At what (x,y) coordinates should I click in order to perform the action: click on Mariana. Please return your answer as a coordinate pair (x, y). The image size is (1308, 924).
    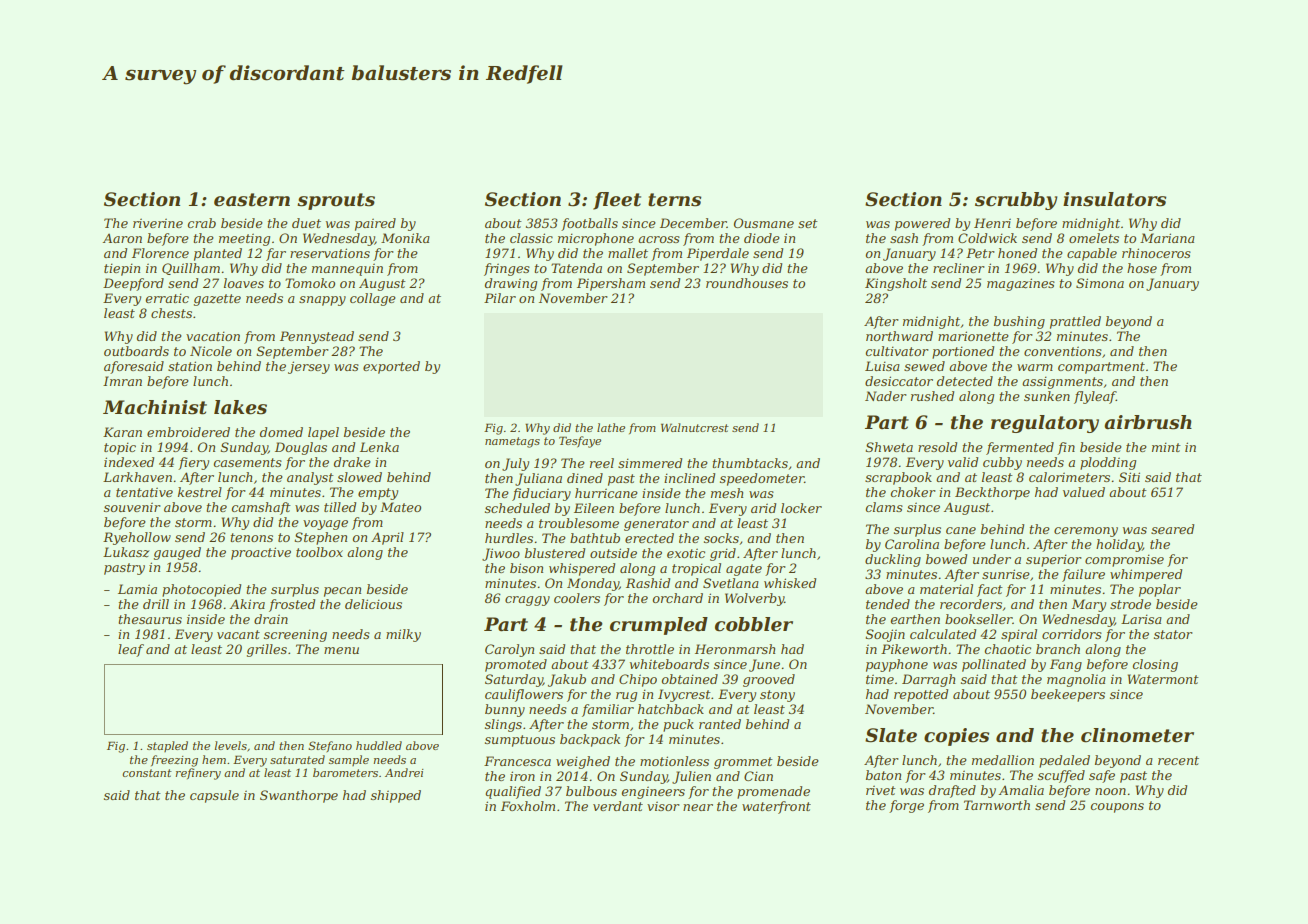
    Looking at the image, I should click on (1167, 238).
